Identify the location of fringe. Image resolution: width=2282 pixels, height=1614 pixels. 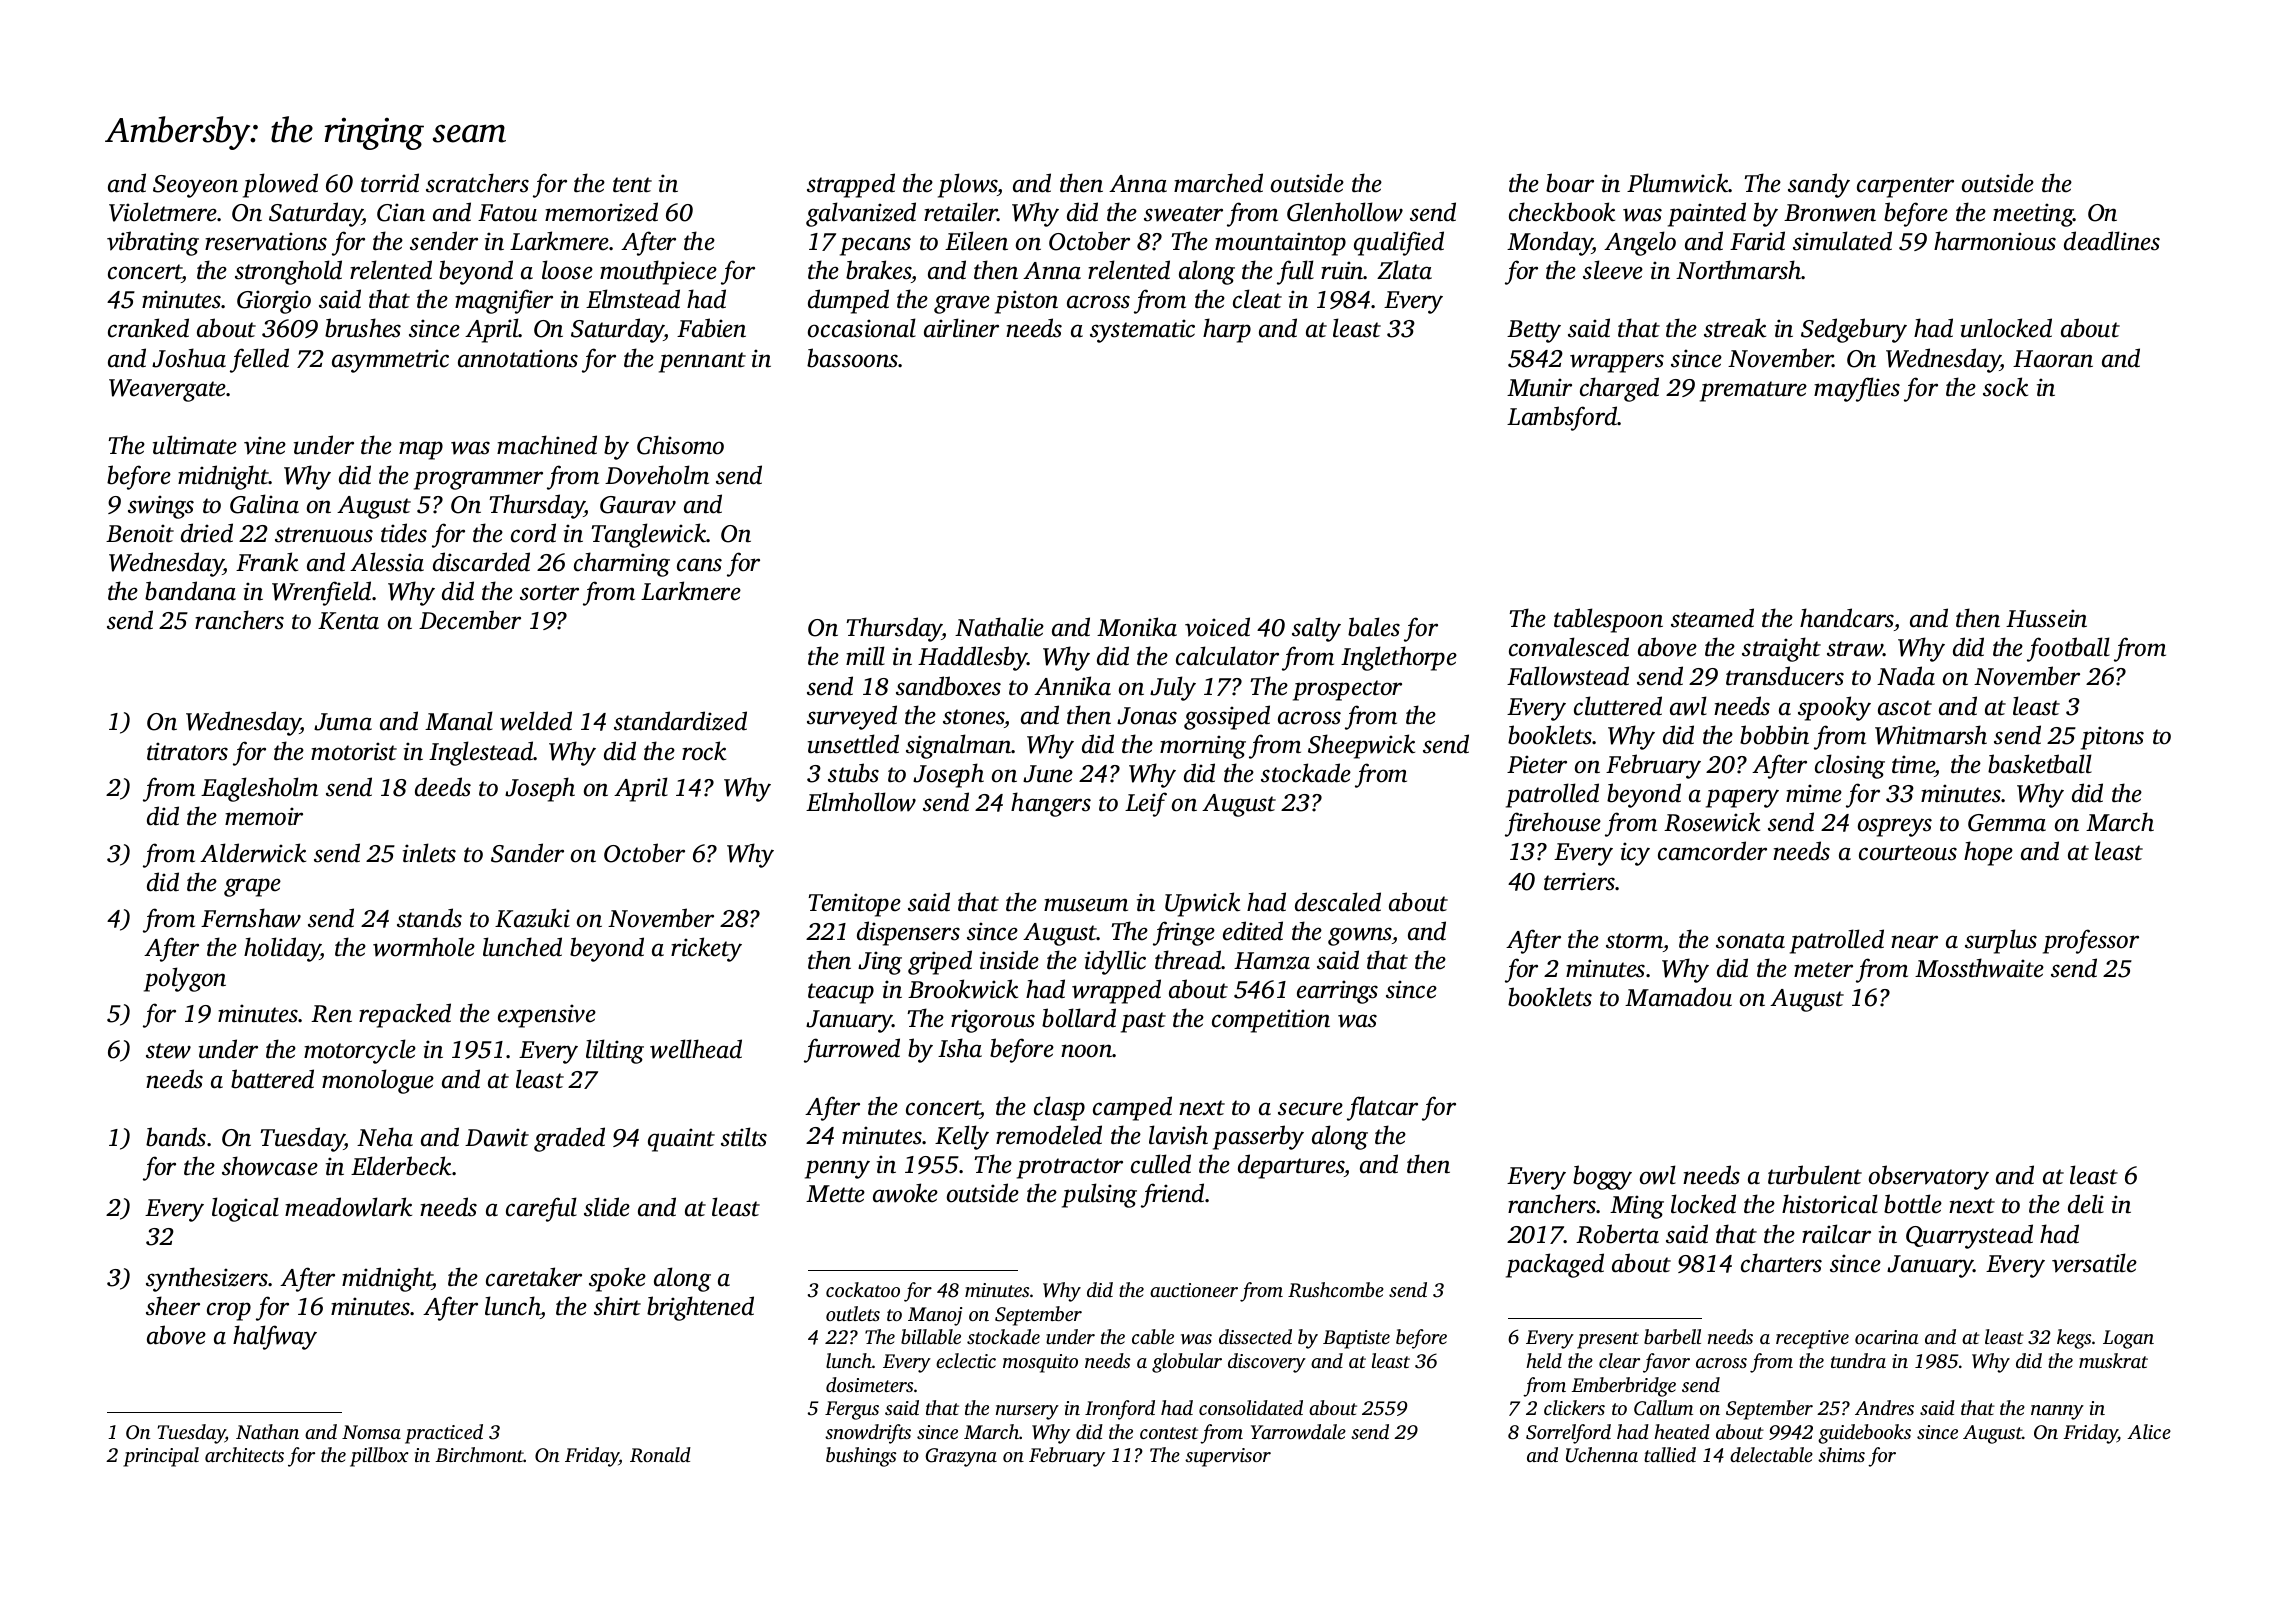
(1184, 933).
